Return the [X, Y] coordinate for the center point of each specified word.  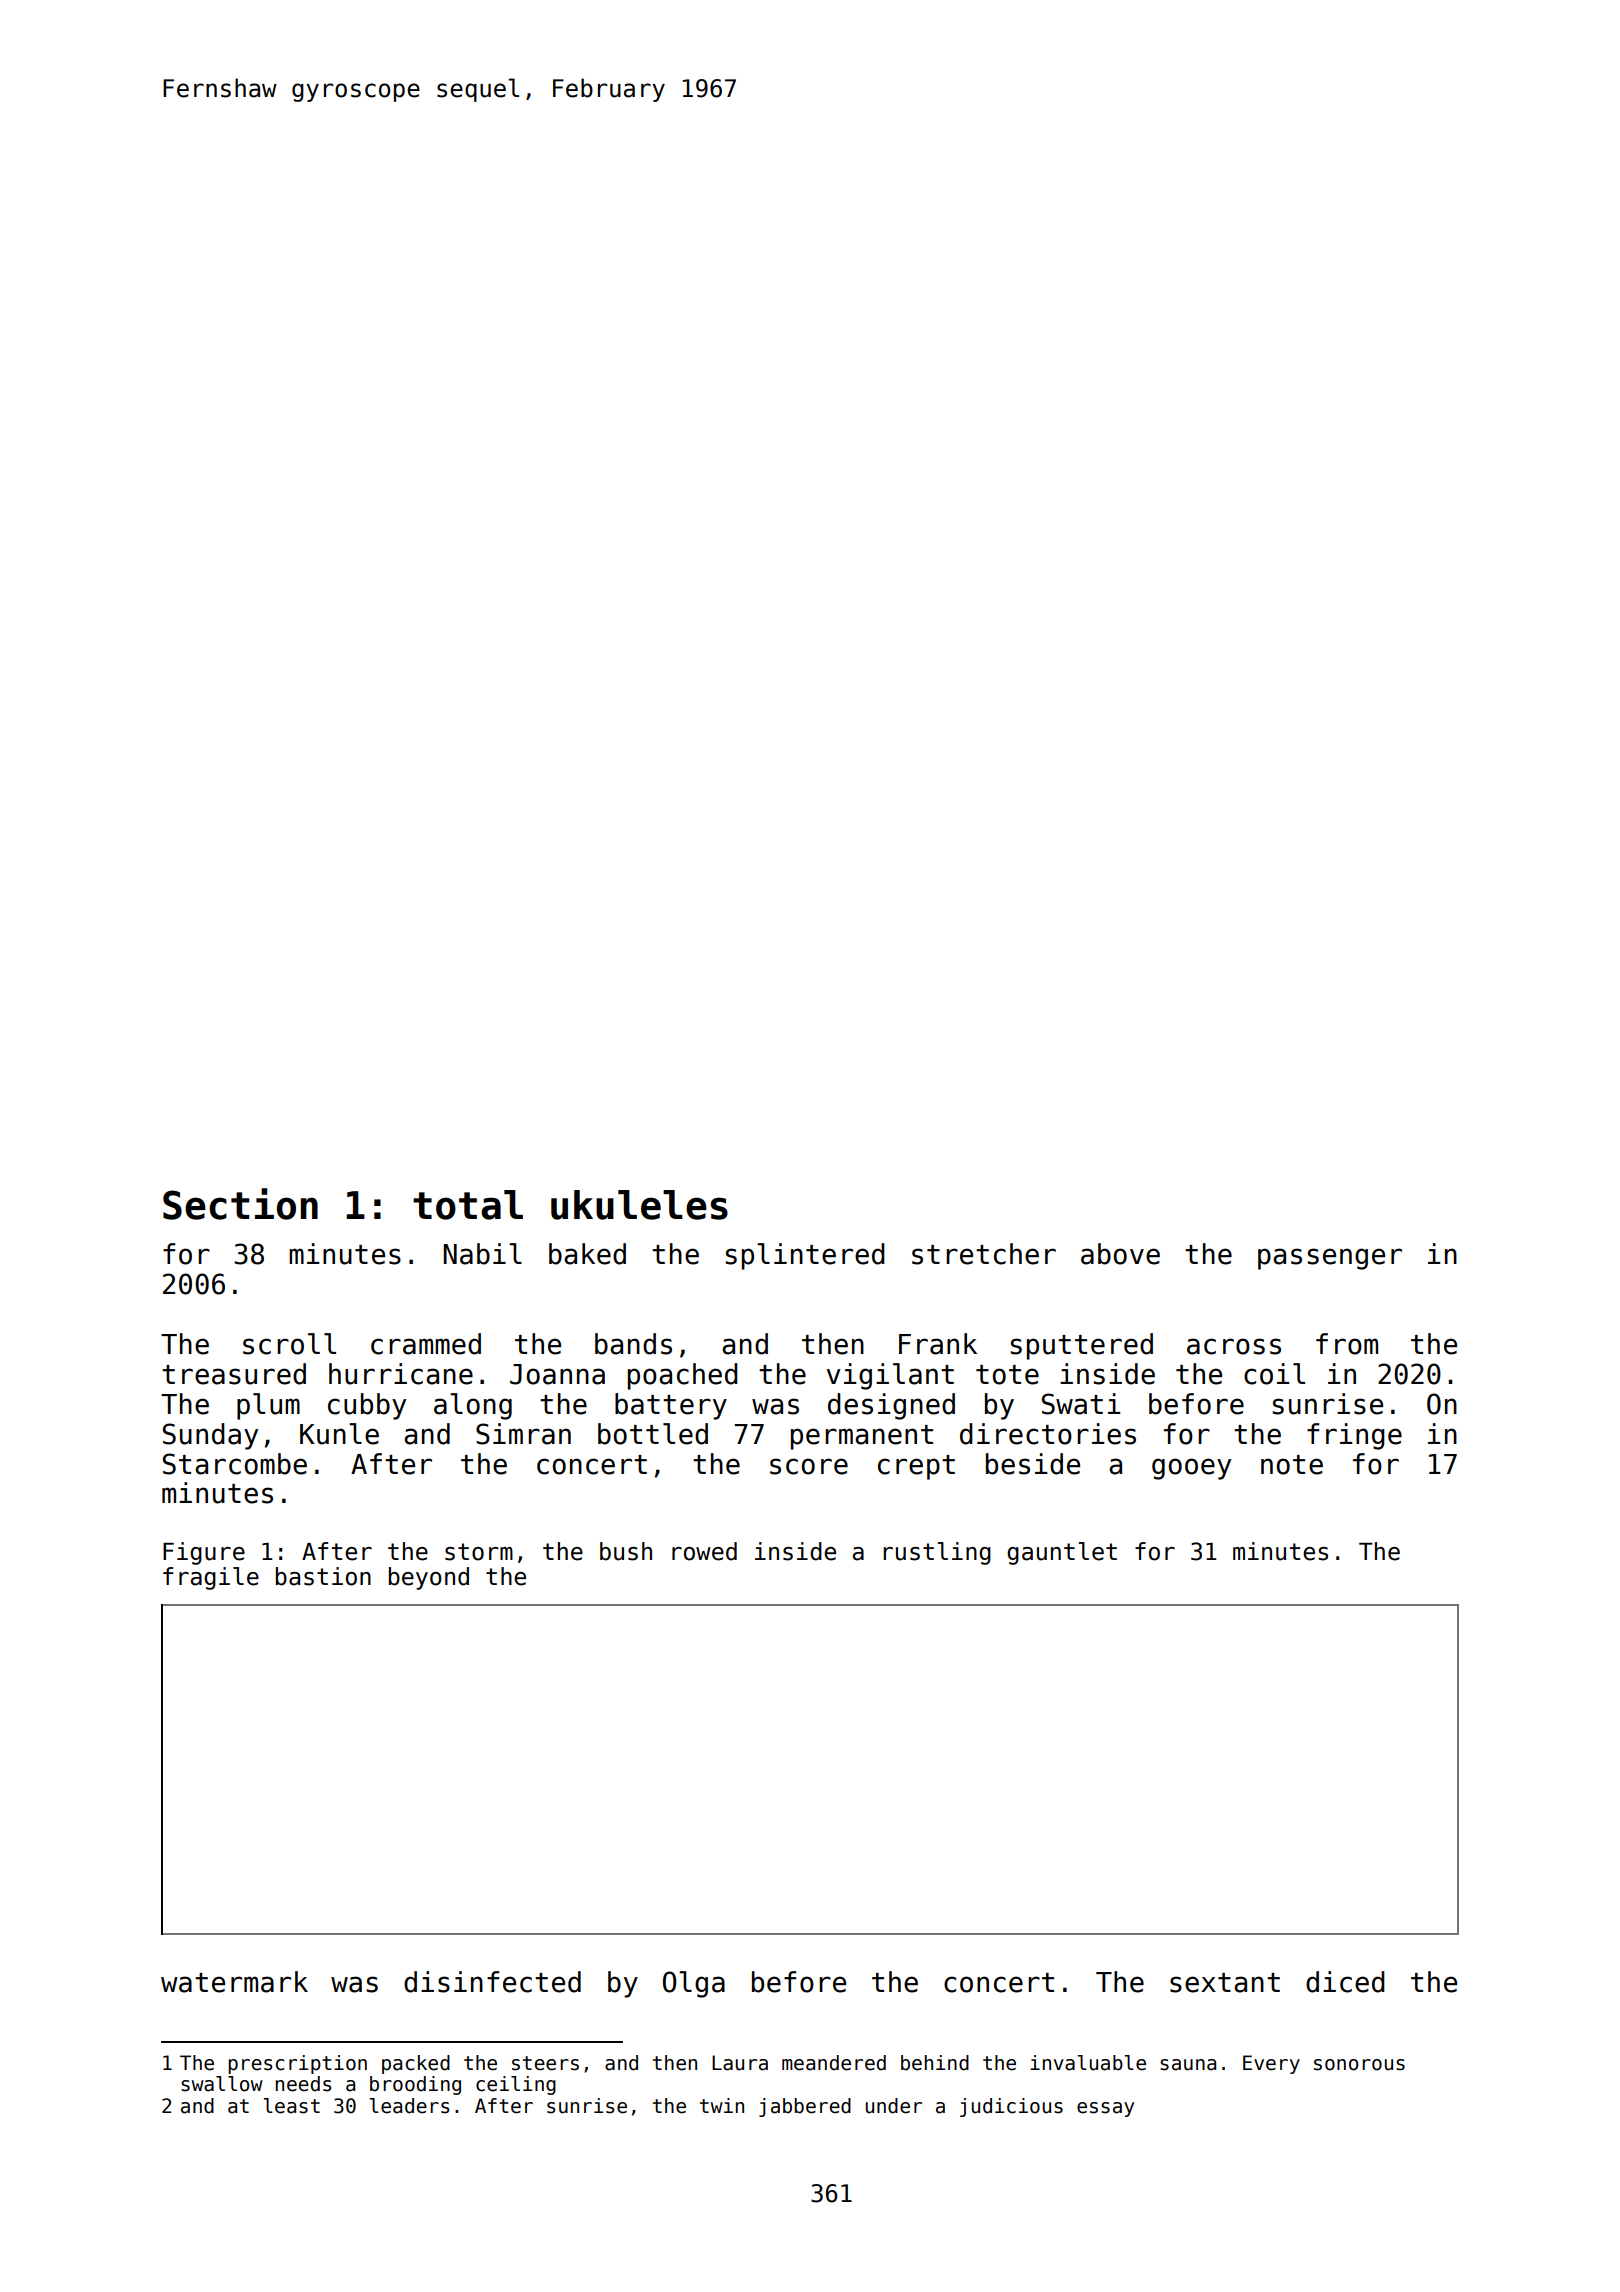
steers [545, 2063]
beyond [429, 1578]
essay [1105, 2109]
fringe [1354, 1436]
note [1292, 1465]
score [809, 1466]
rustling [937, 1553]
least [292, 2106]
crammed [426, 1344]
